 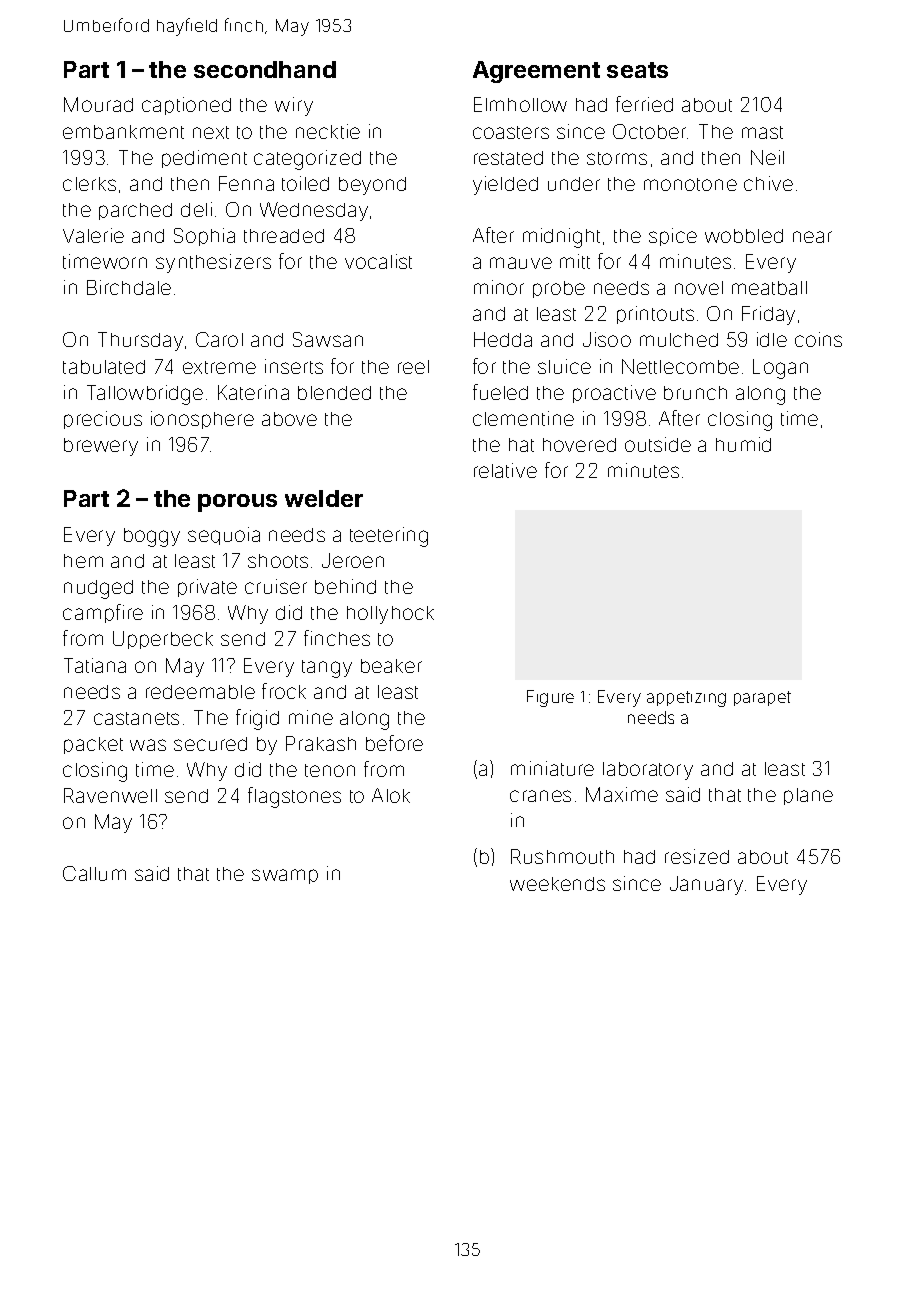 I want to click on seats, so click(x=637, y=70).
